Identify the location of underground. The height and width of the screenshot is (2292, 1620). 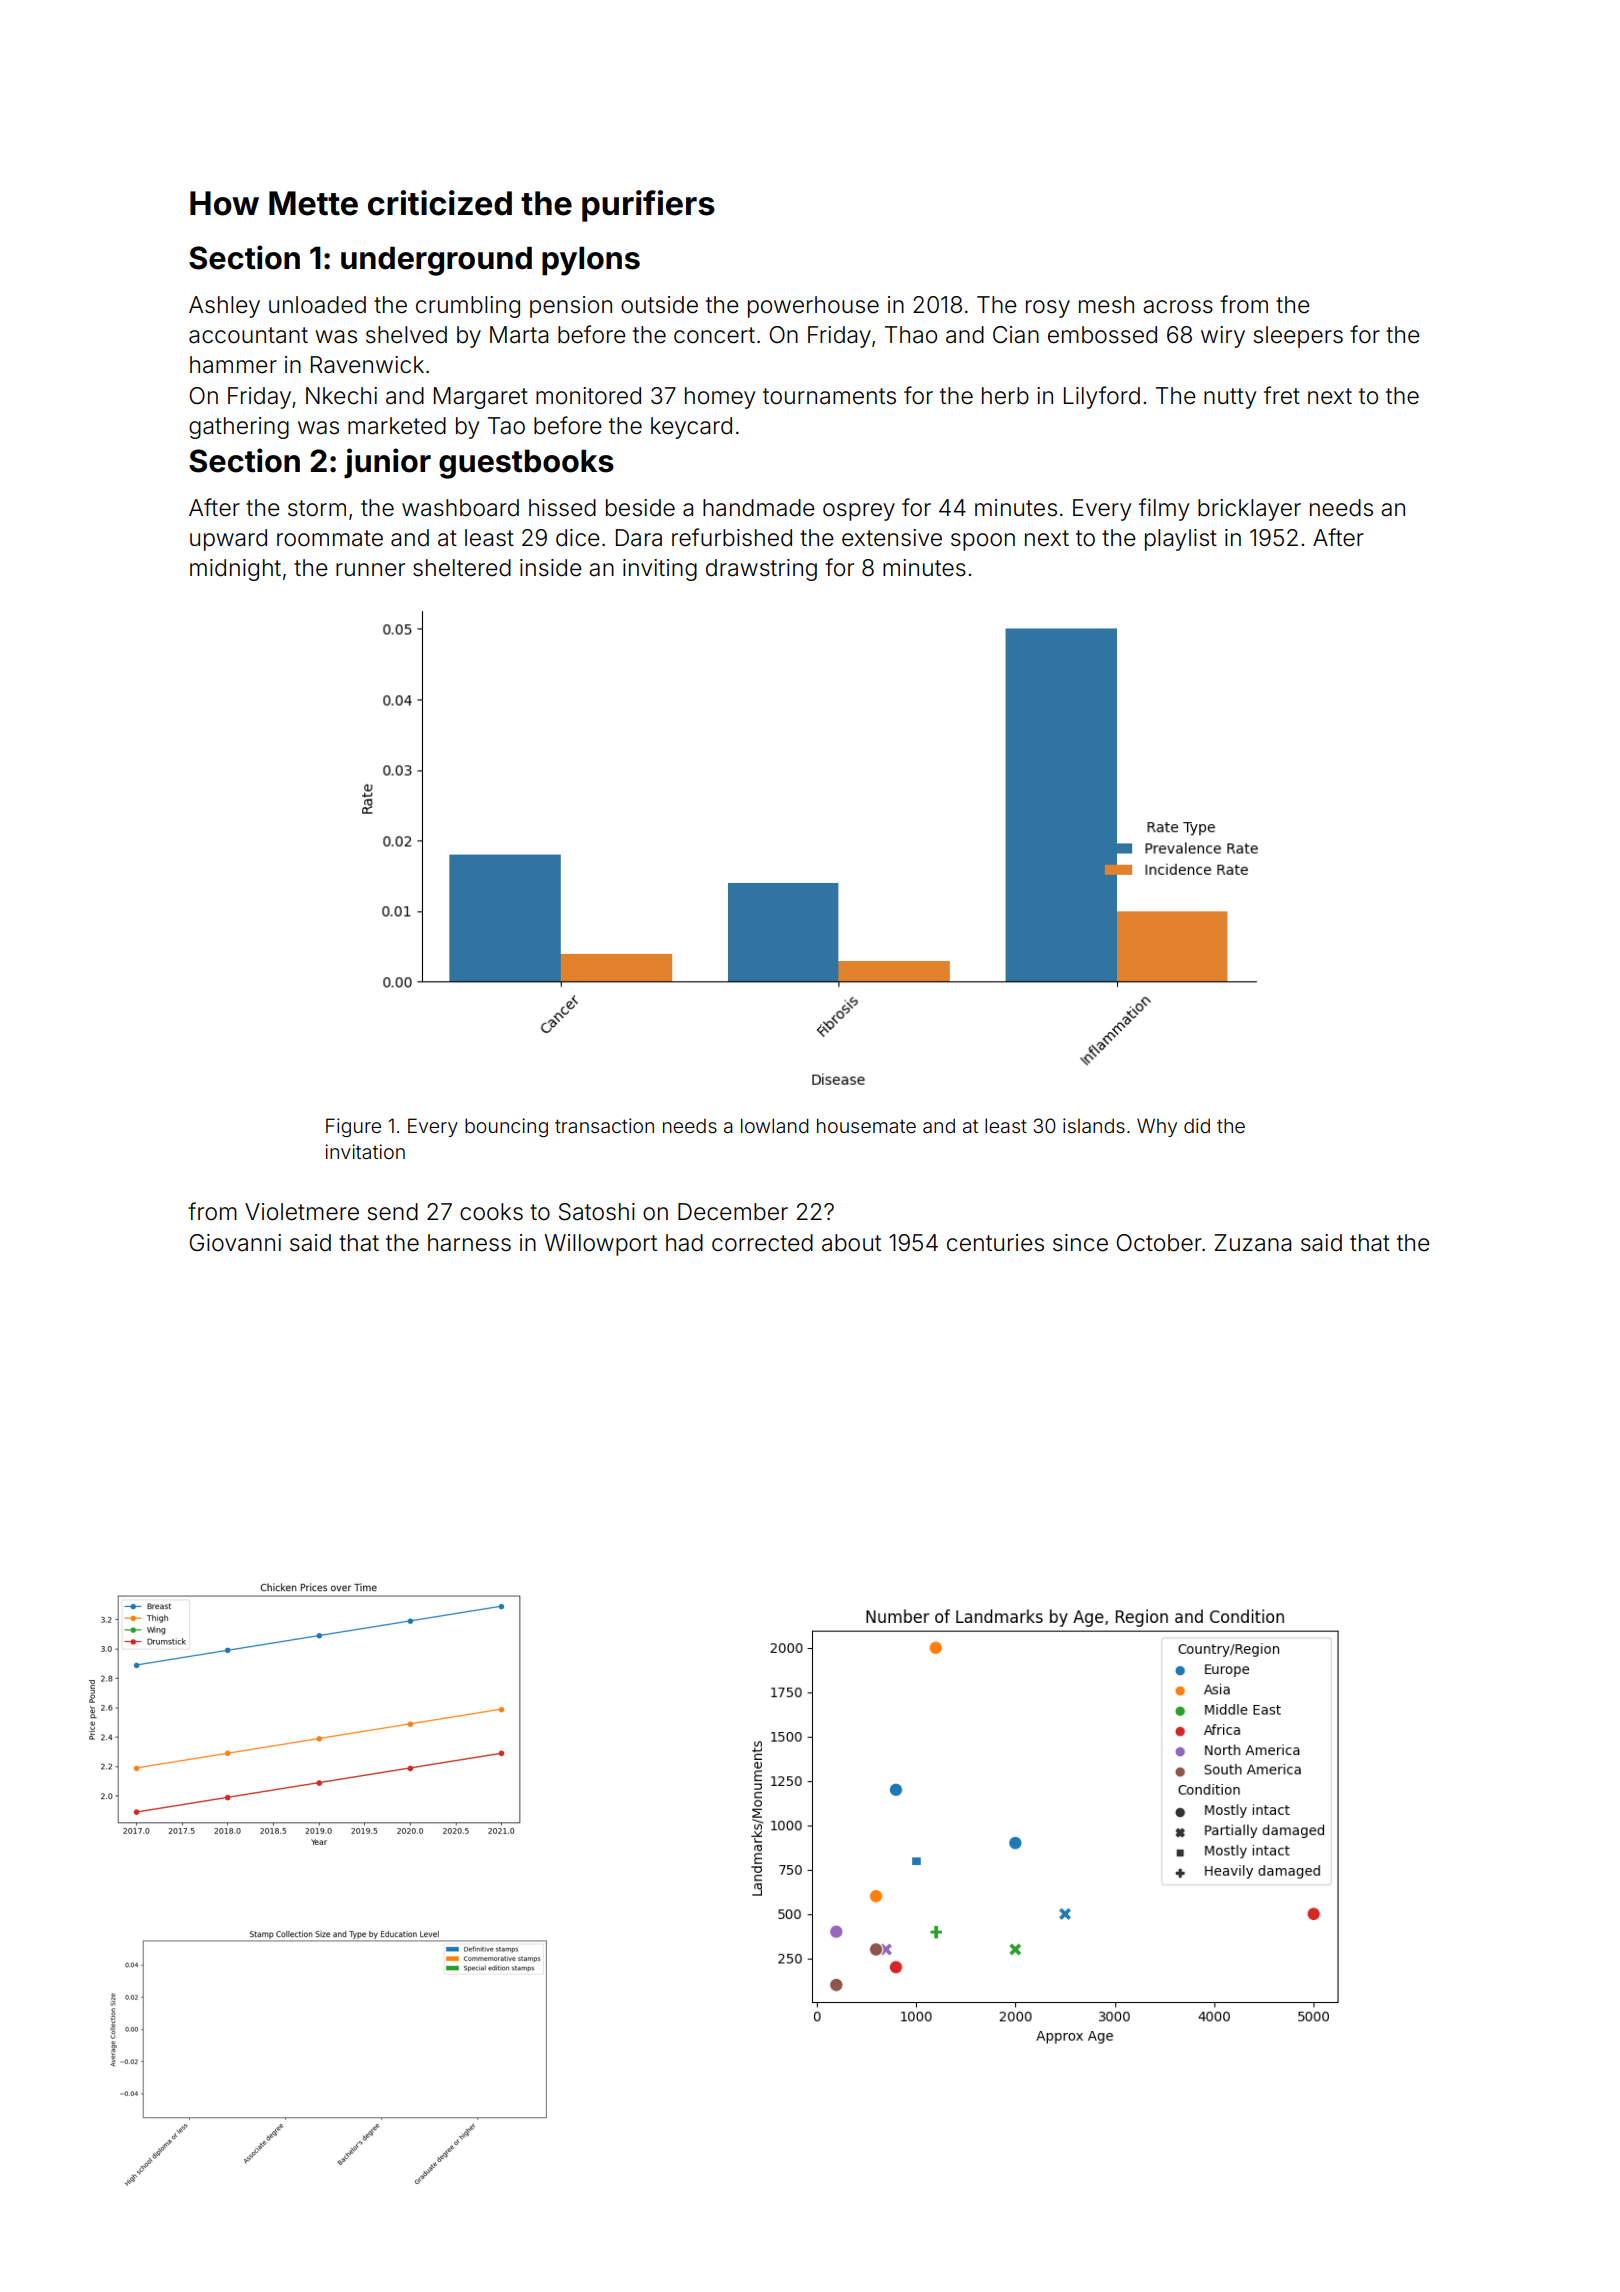
(436, 261).
